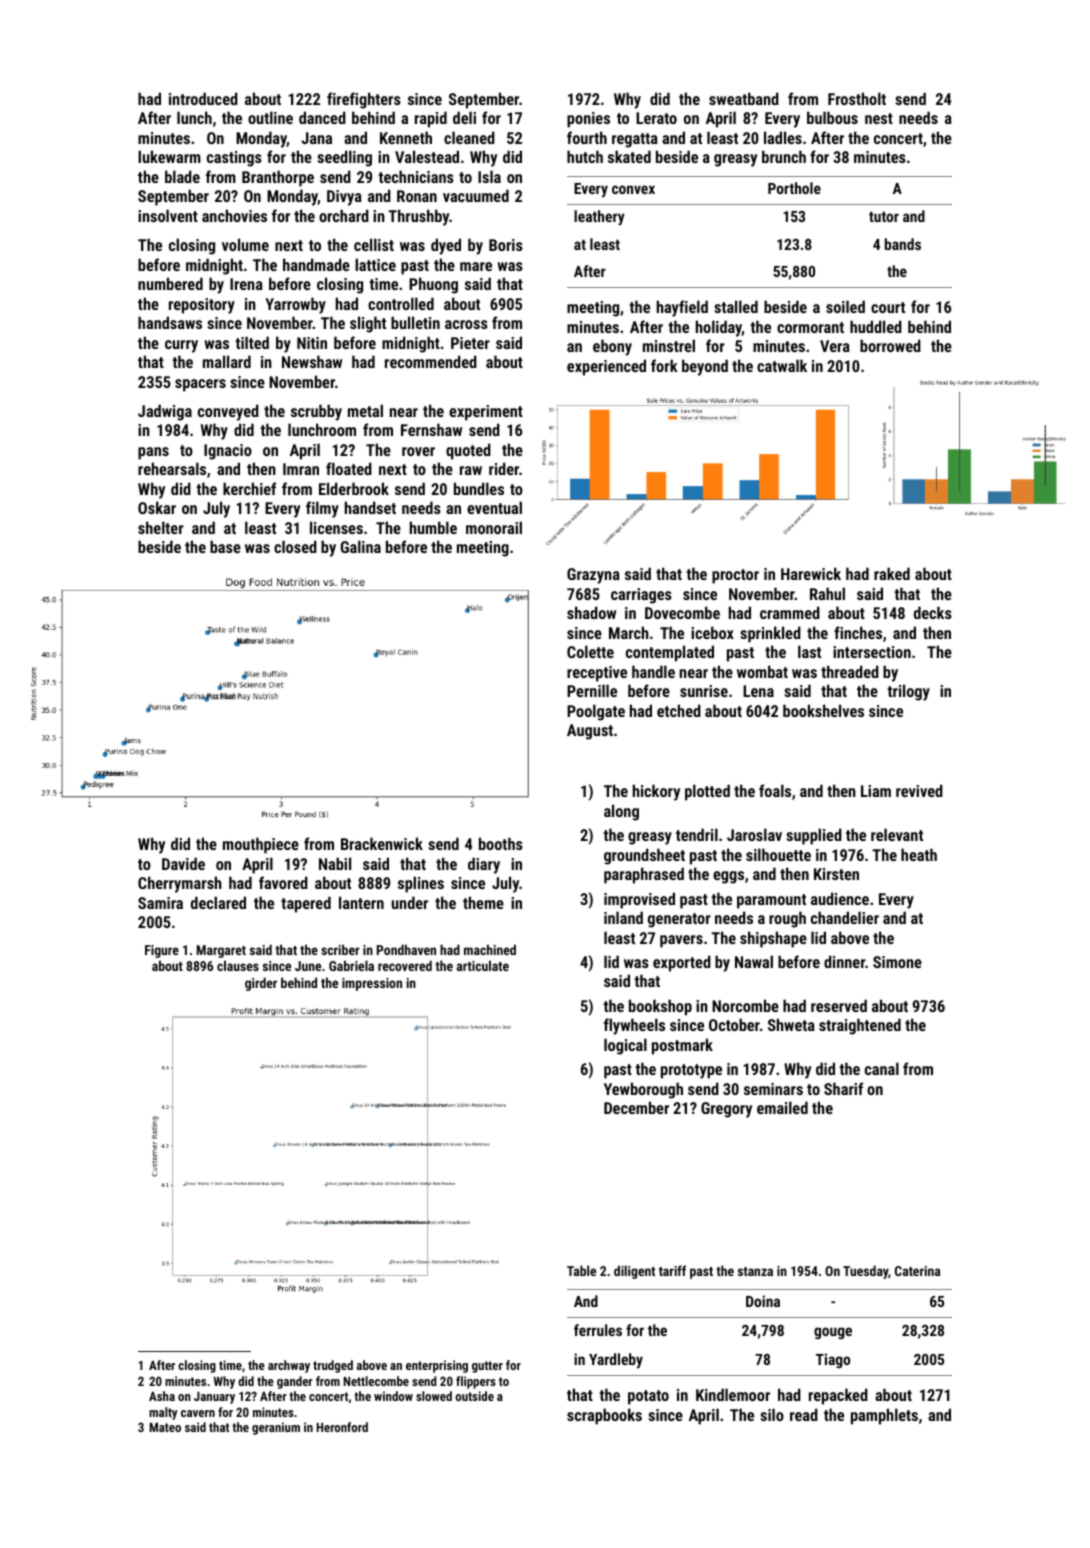  What do you see at coordinates (162, 1396) in the image?
I see `Asha` at bounding box center [162, 1396].
